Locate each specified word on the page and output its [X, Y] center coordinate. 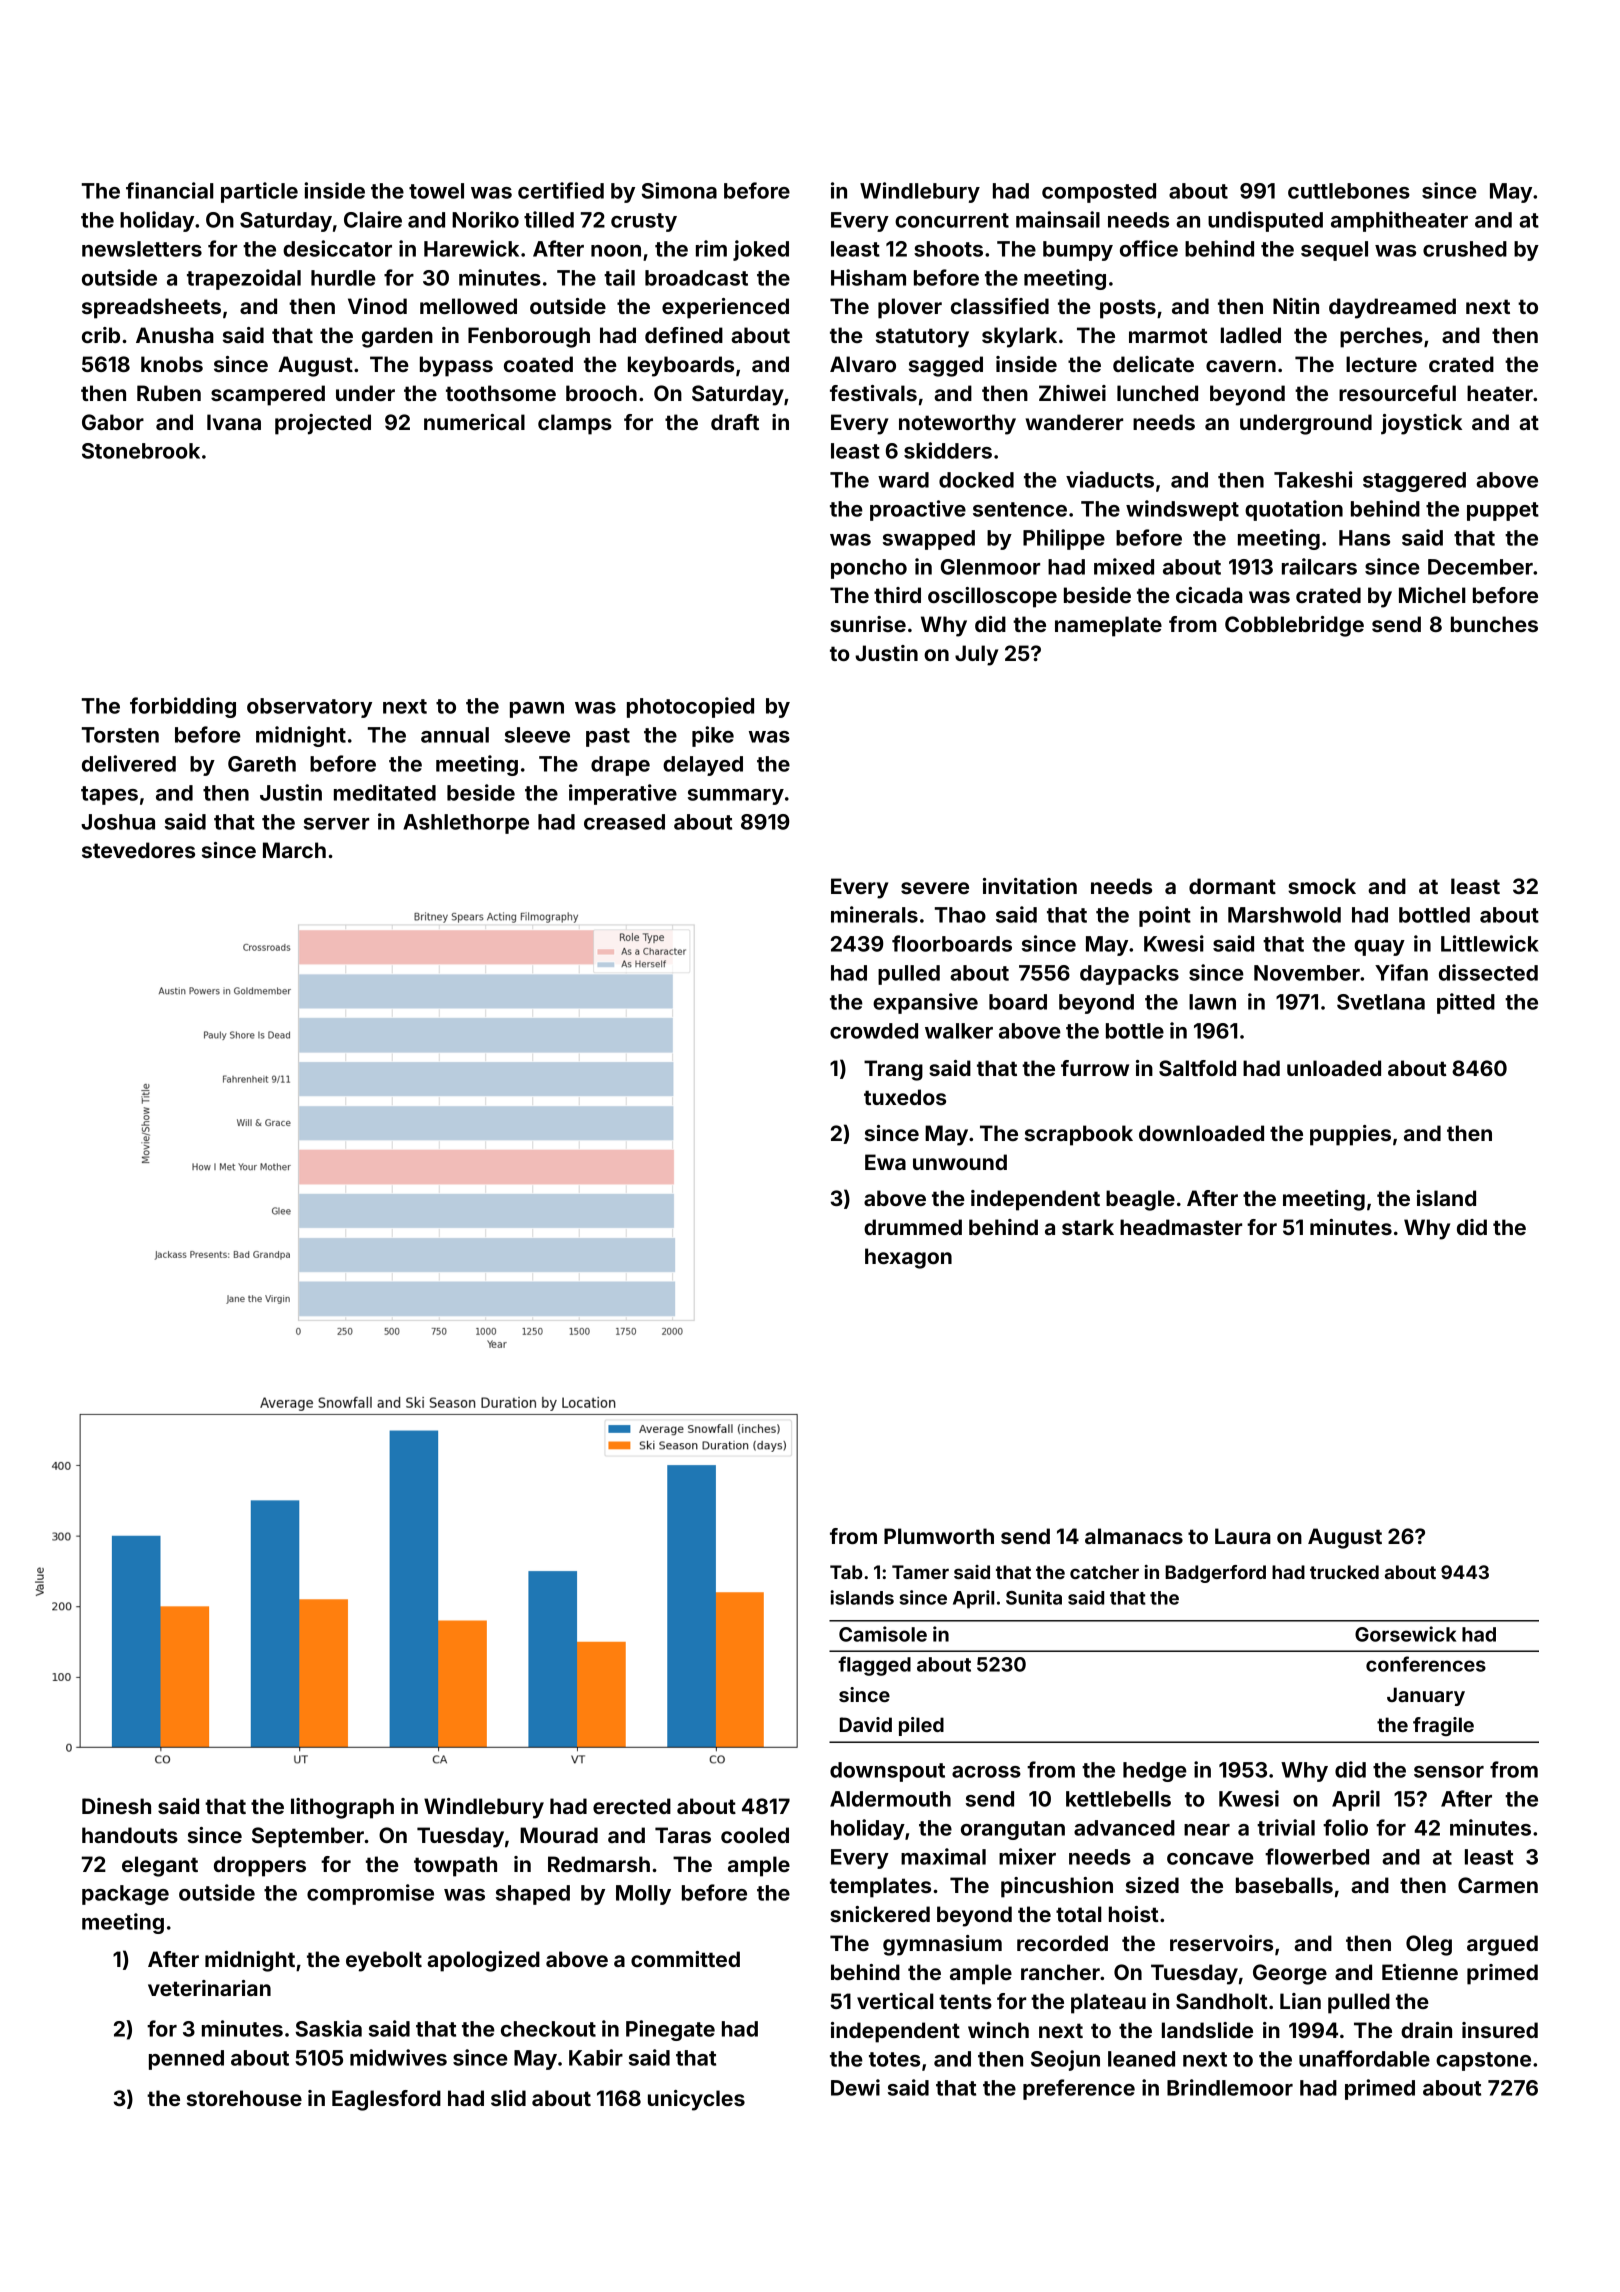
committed [685, 1959]
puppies [1350, 1135]
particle [259, 192]
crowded [874, 1031]
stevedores [138, 850]
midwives [398, 2057]
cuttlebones [1349, 191]
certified [561, 190]
